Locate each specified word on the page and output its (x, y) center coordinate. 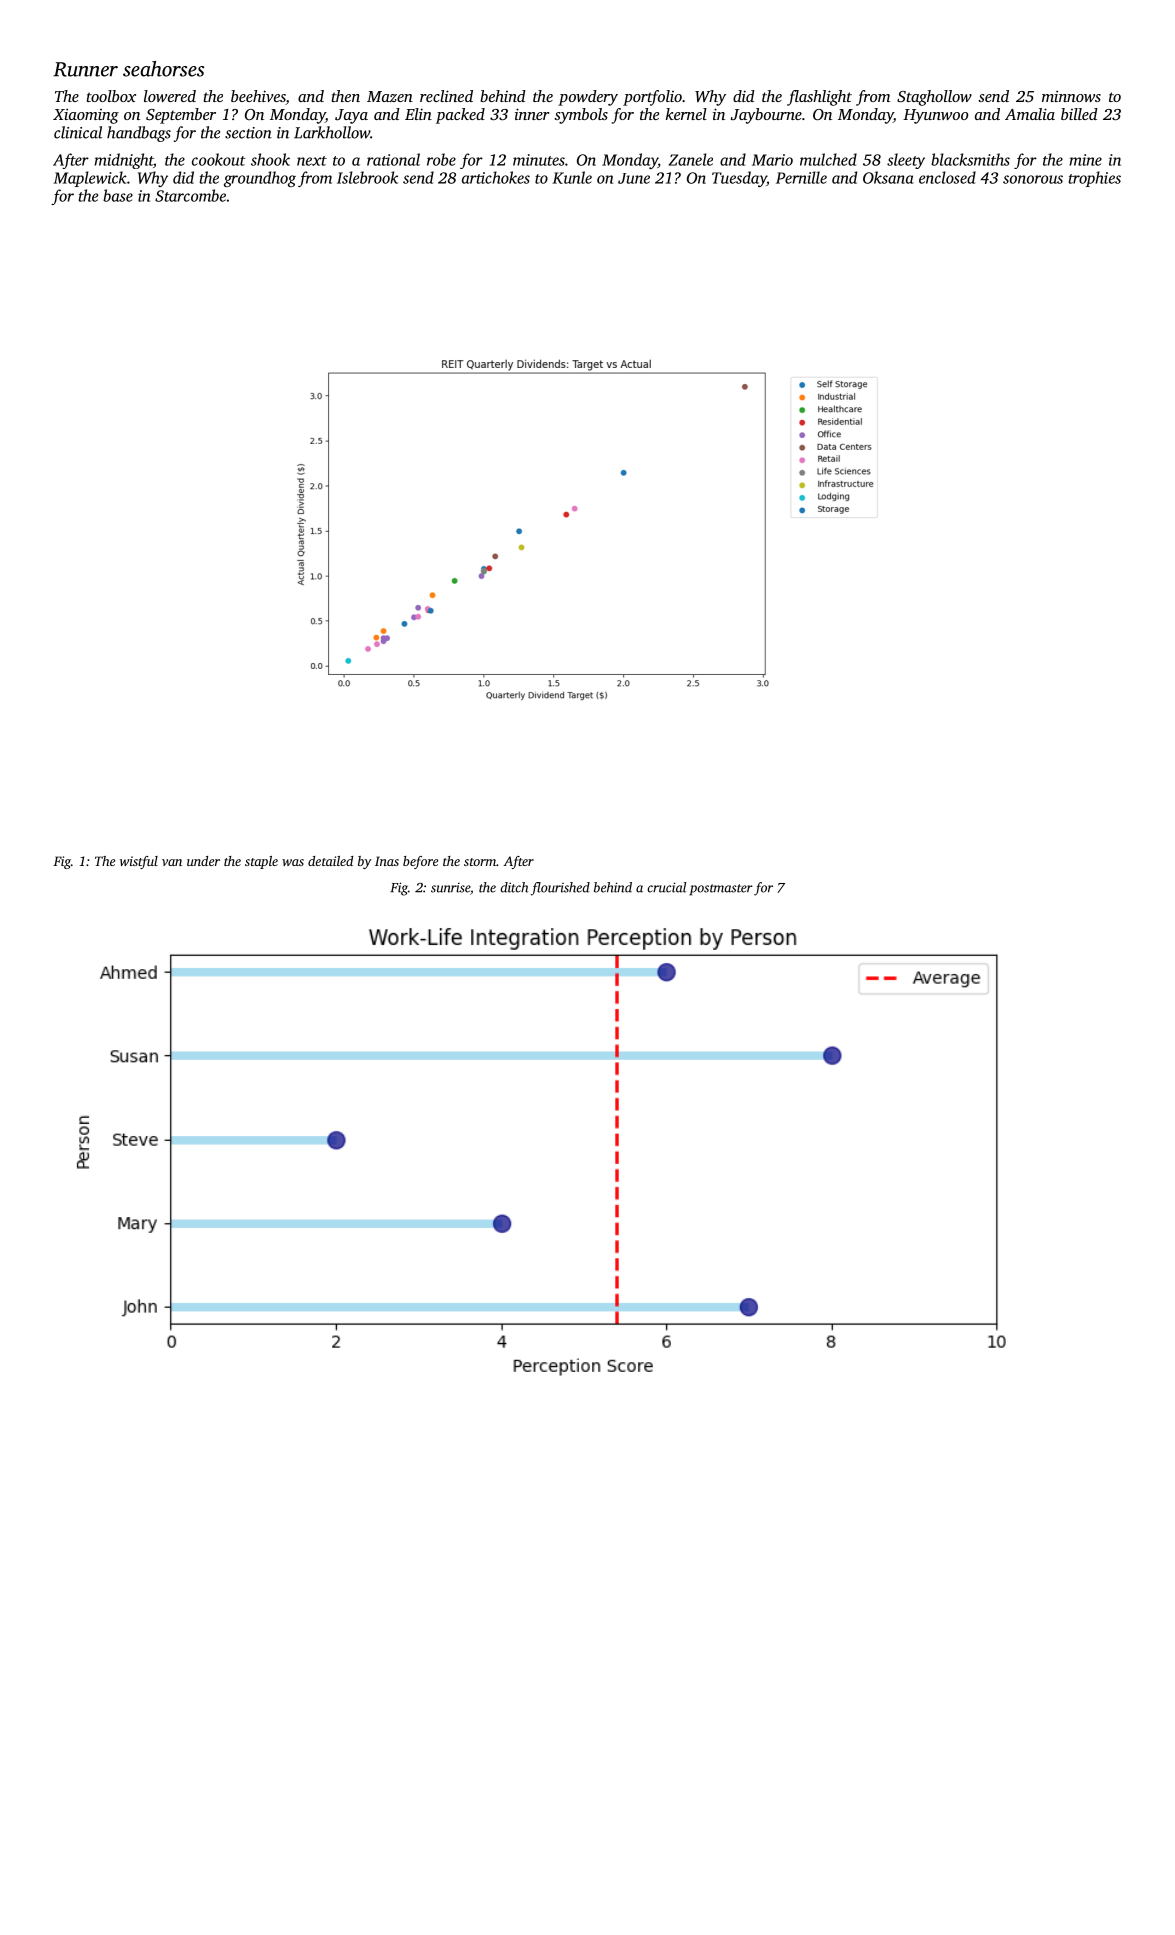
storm (480, 862)
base (118, 195)
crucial (666, 887)
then (345, 96)
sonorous (1033, 179)
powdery (588, 98)
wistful (139, 862)
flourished (560, 889)
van (172, 862)
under (203, 861)
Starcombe (190, 195)
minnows (1071, 96)
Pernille (801, 177)
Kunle (572, 177)
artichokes (496, 177)
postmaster (721, 890)
